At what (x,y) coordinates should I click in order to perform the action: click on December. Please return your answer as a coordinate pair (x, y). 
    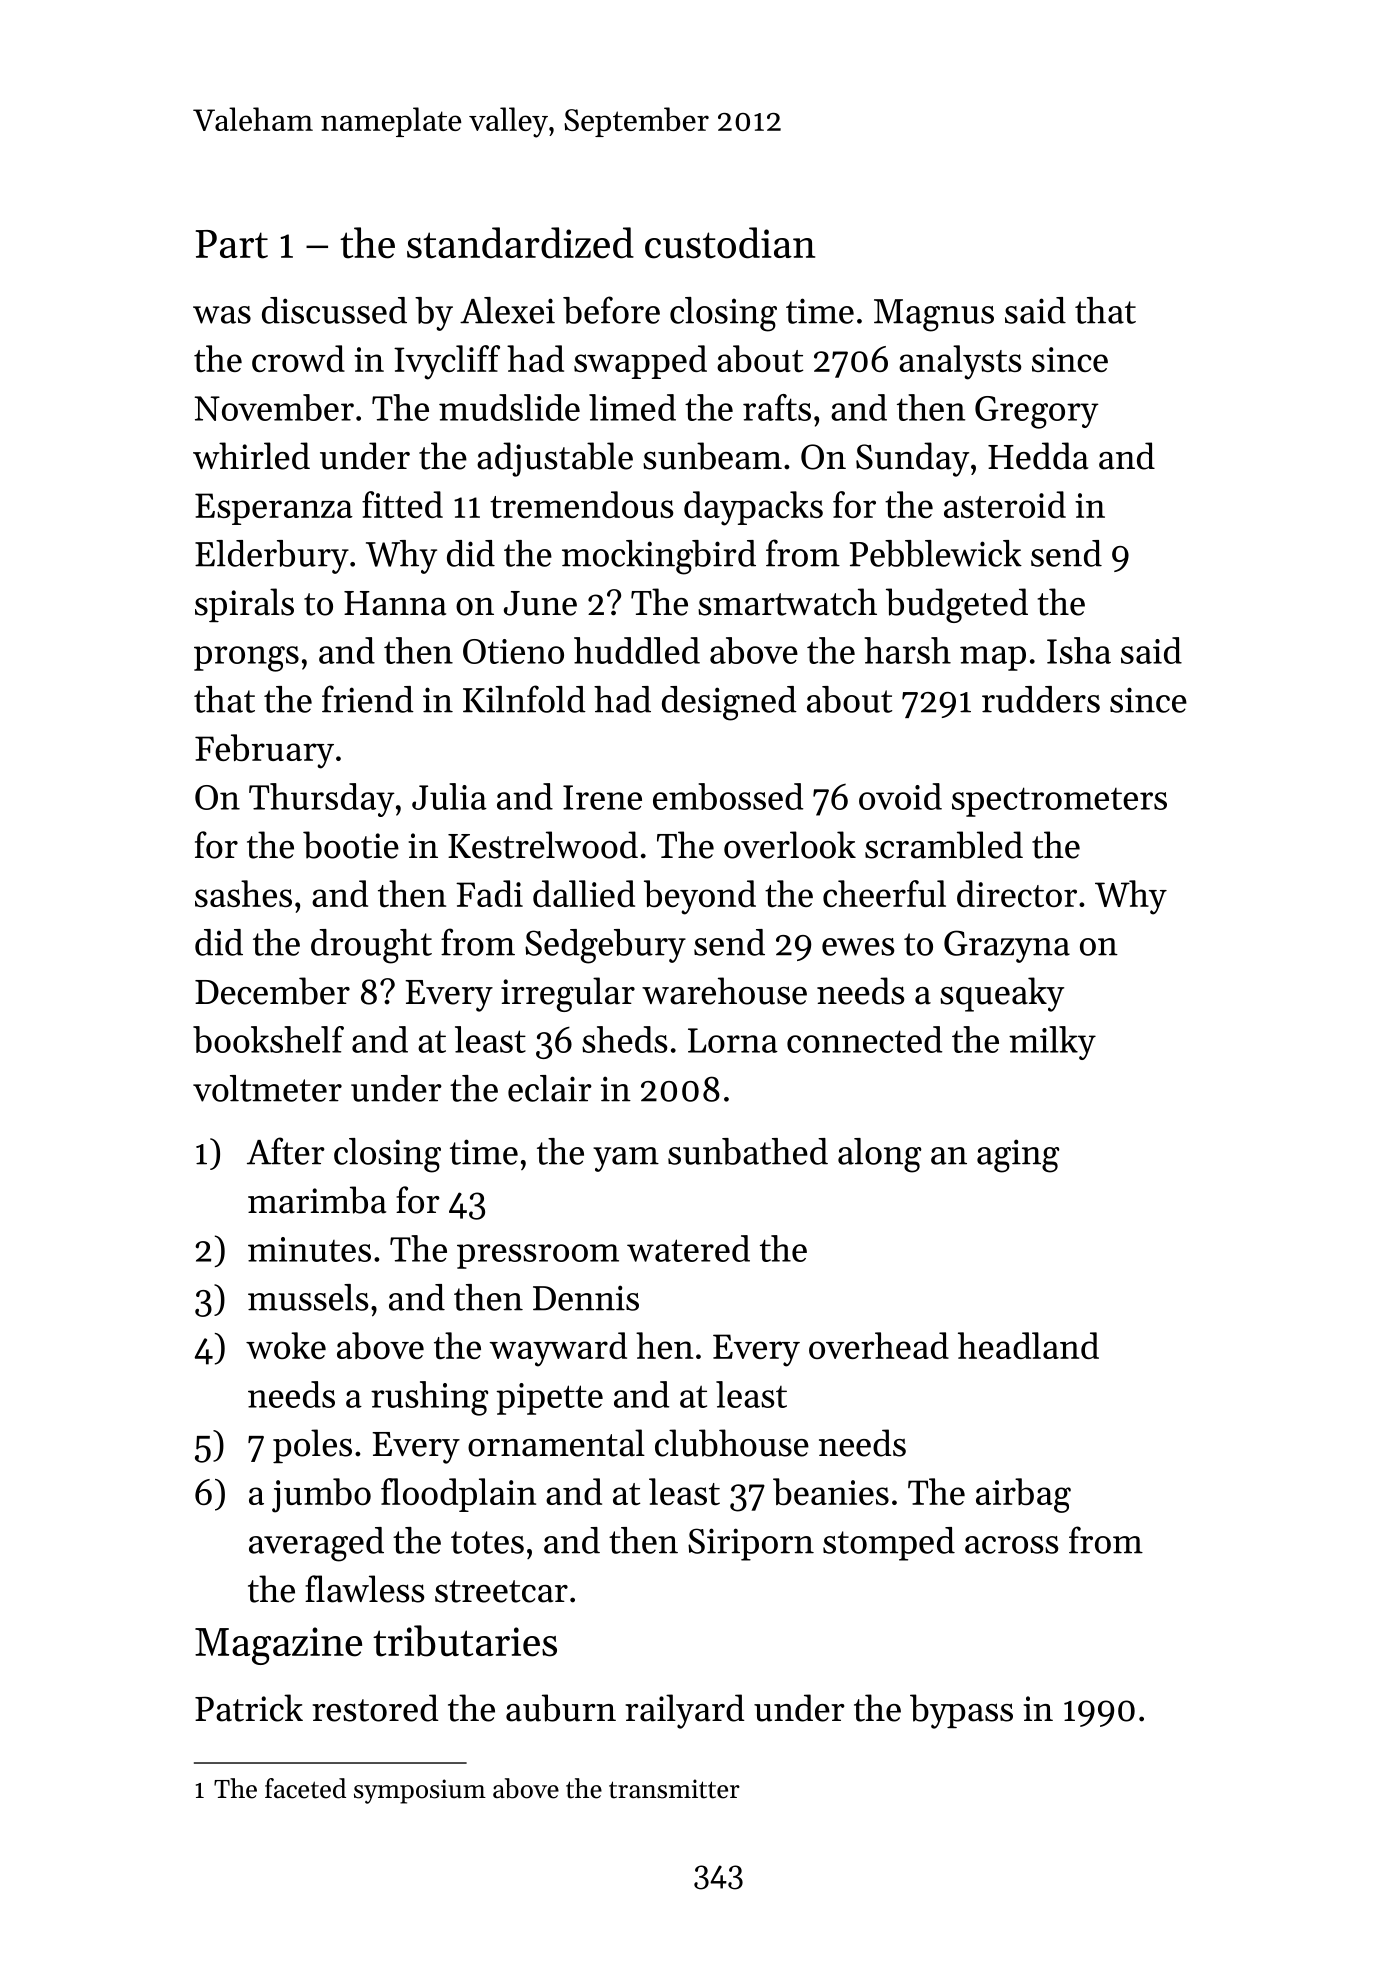
    Looking at the image, I should click on (272, 991).
